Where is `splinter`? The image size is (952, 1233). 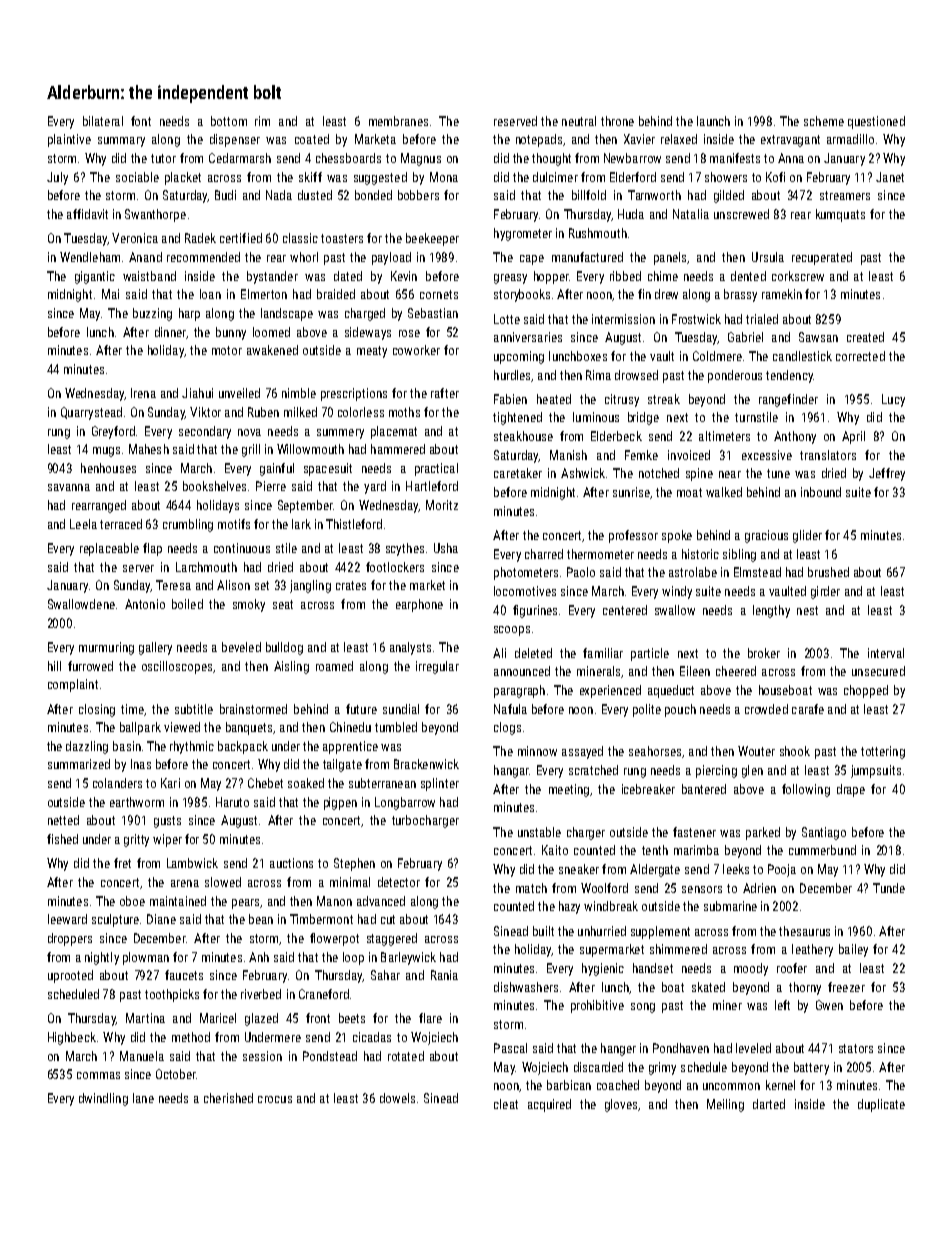 splinter is located at coordinates (440, 784).
